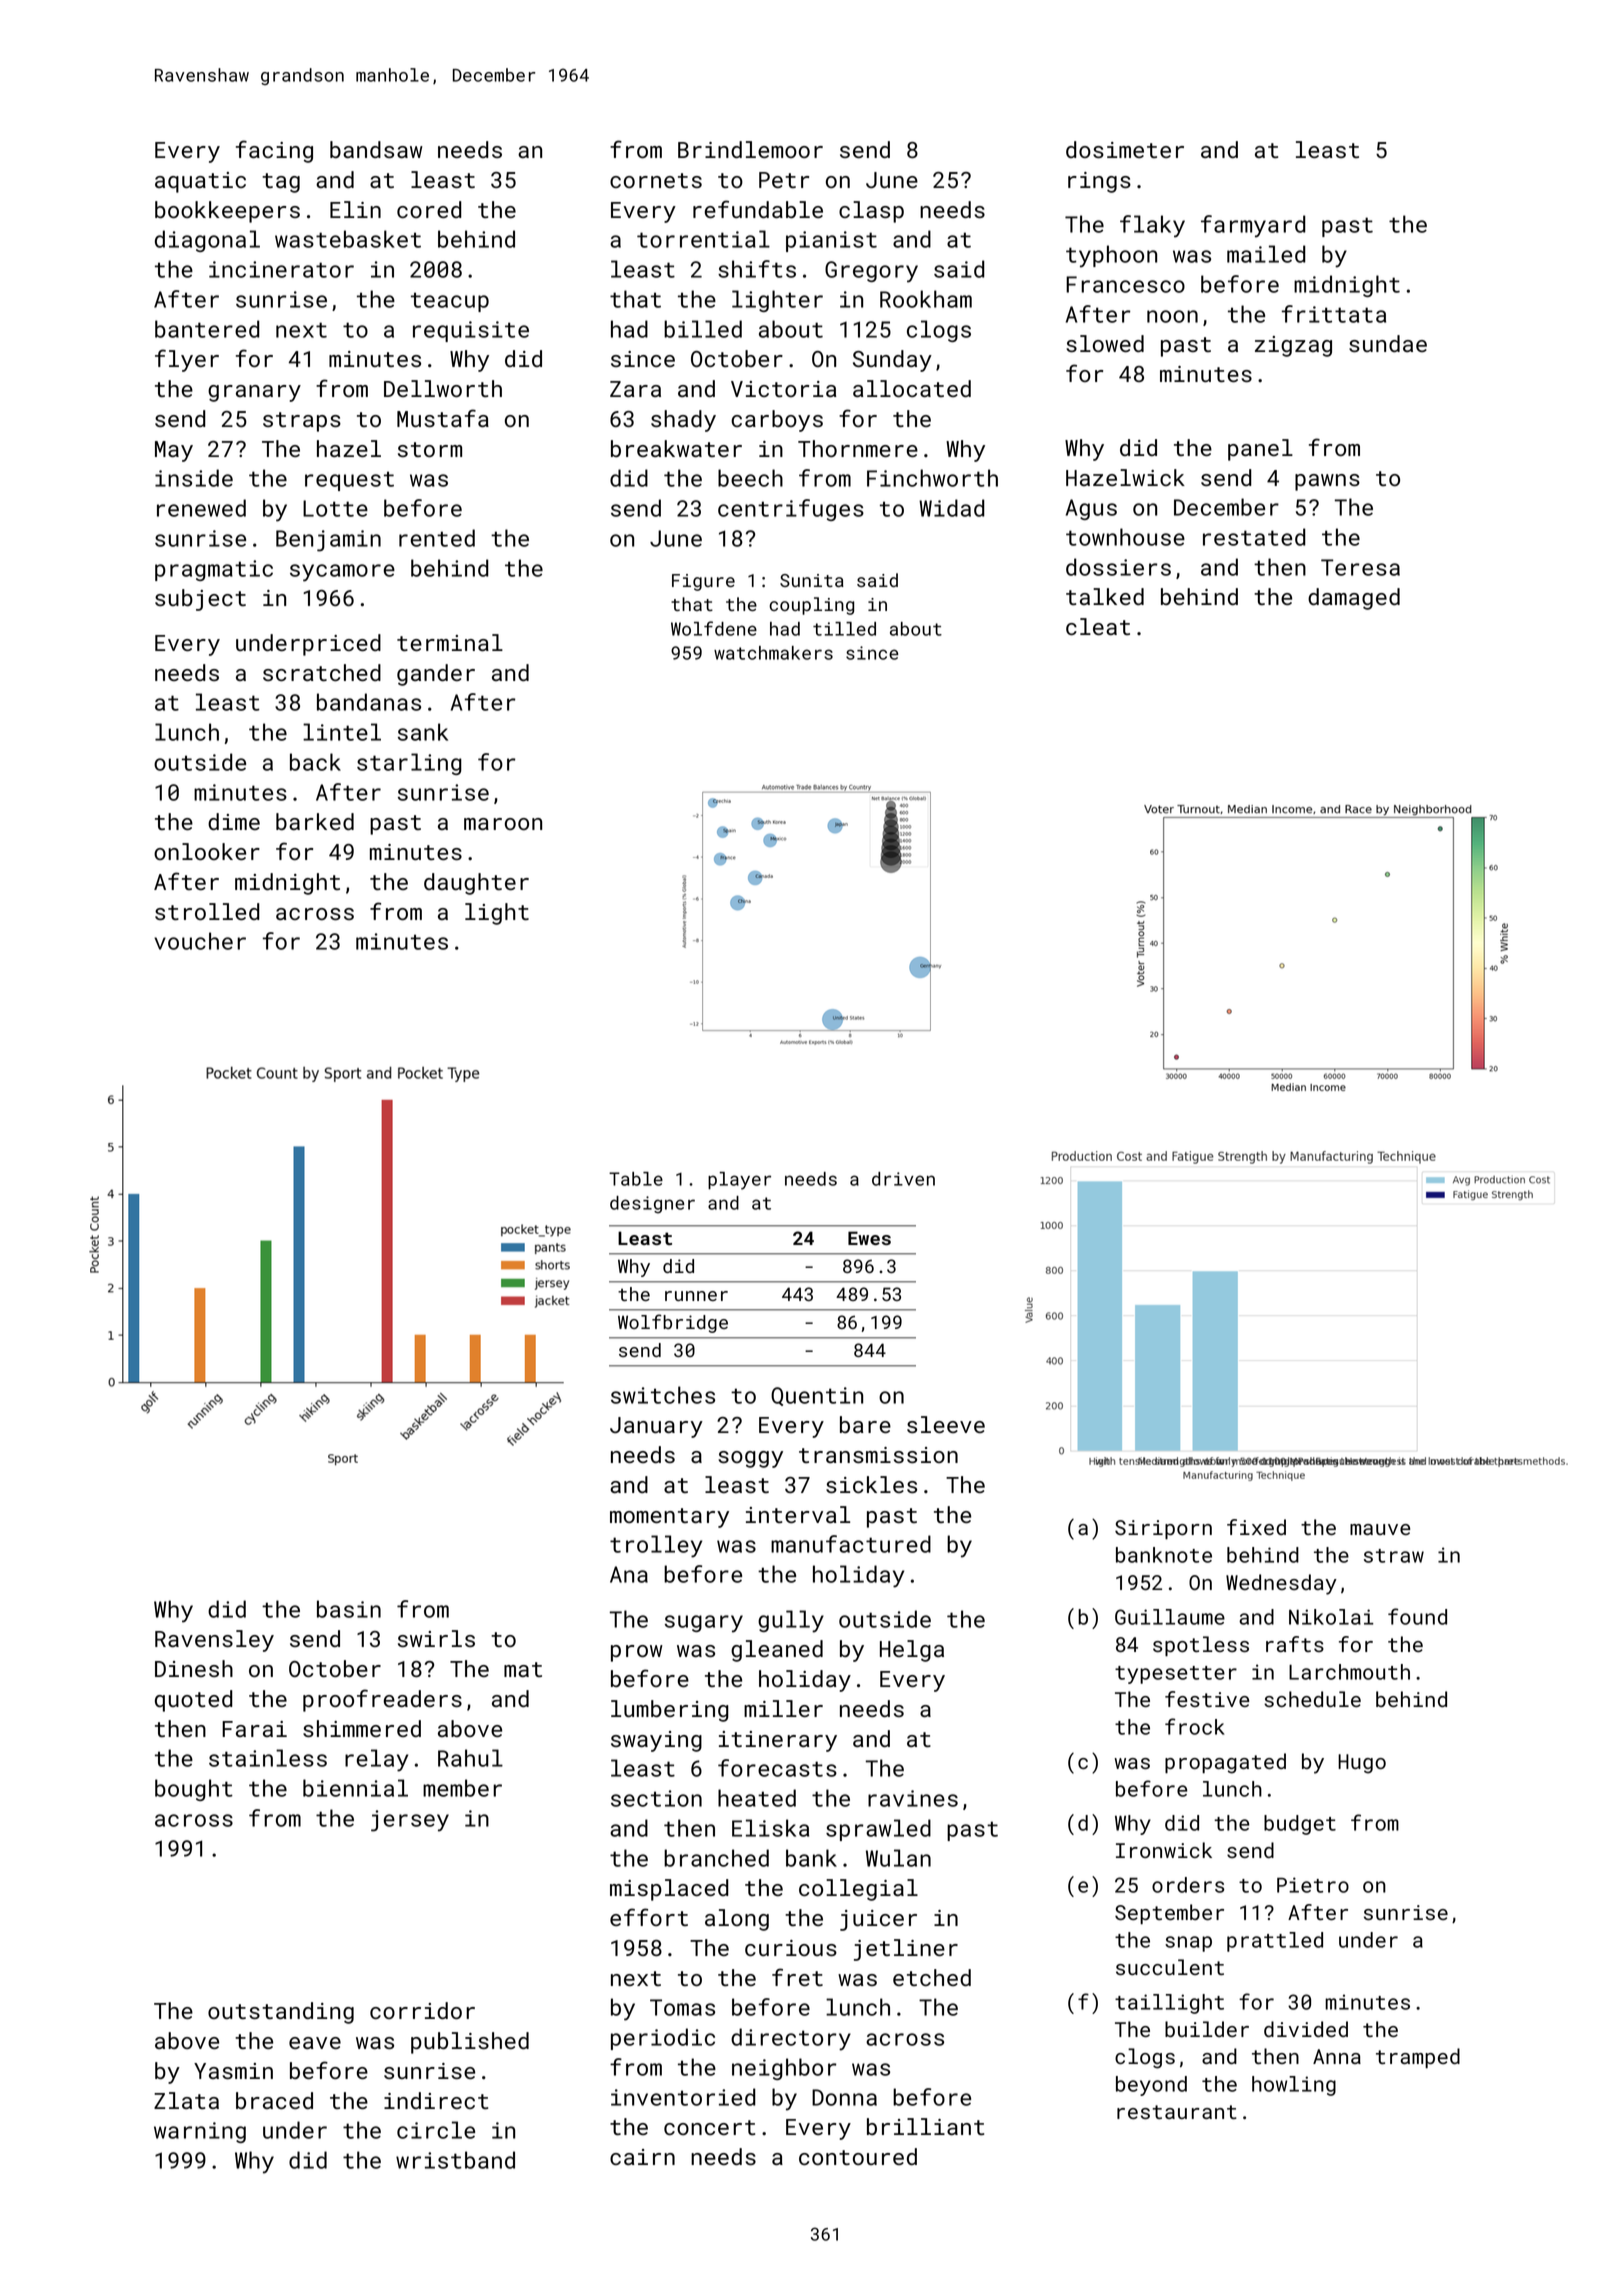  I want to click on bantered, so click(207, 329).
